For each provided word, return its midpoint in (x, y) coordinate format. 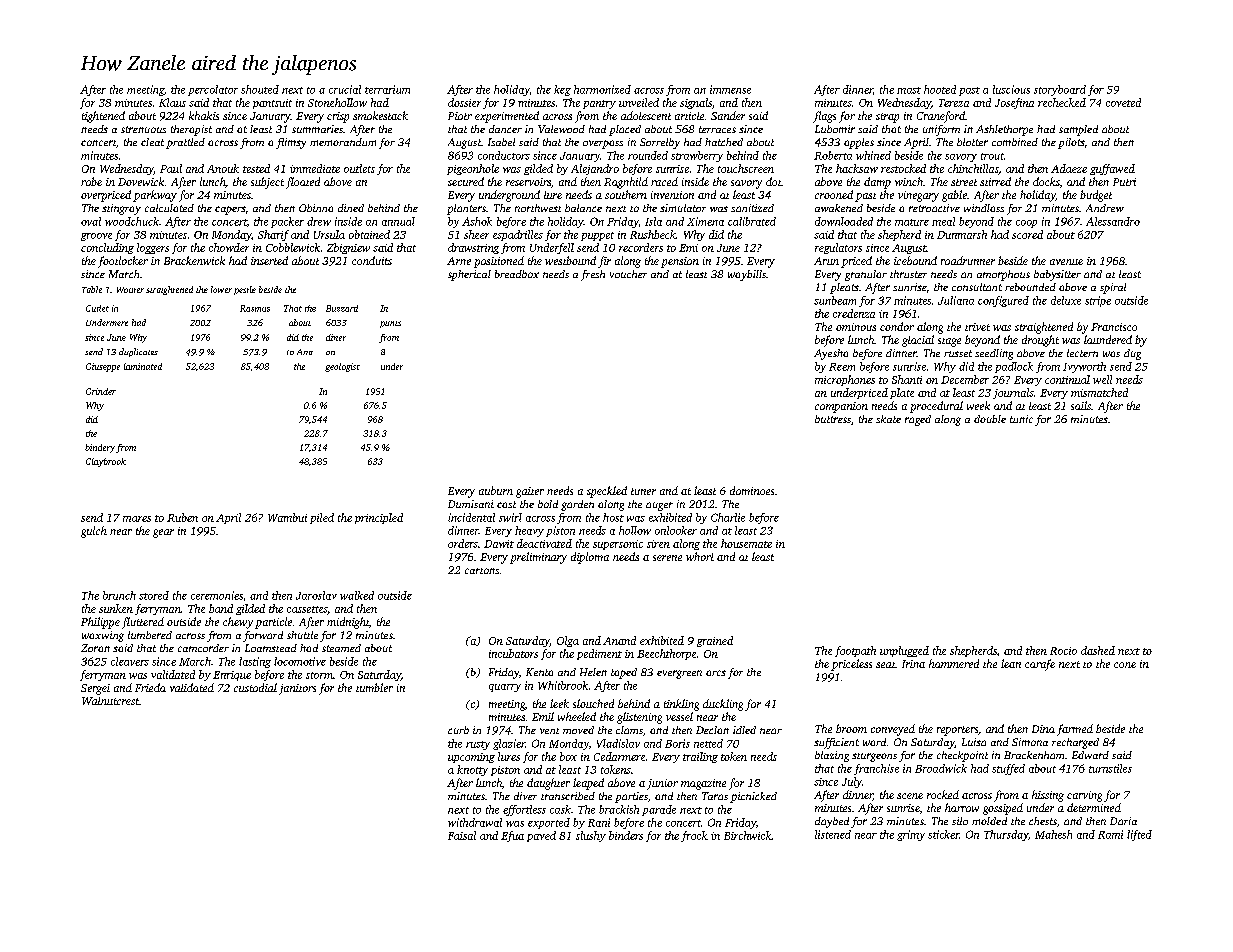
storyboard (1060, 90)
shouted (260, 89)
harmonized (602, 89)
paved (541, 836)
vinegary (918, 196)
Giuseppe (103, 367)
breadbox (517, 274)
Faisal (462, 835)
